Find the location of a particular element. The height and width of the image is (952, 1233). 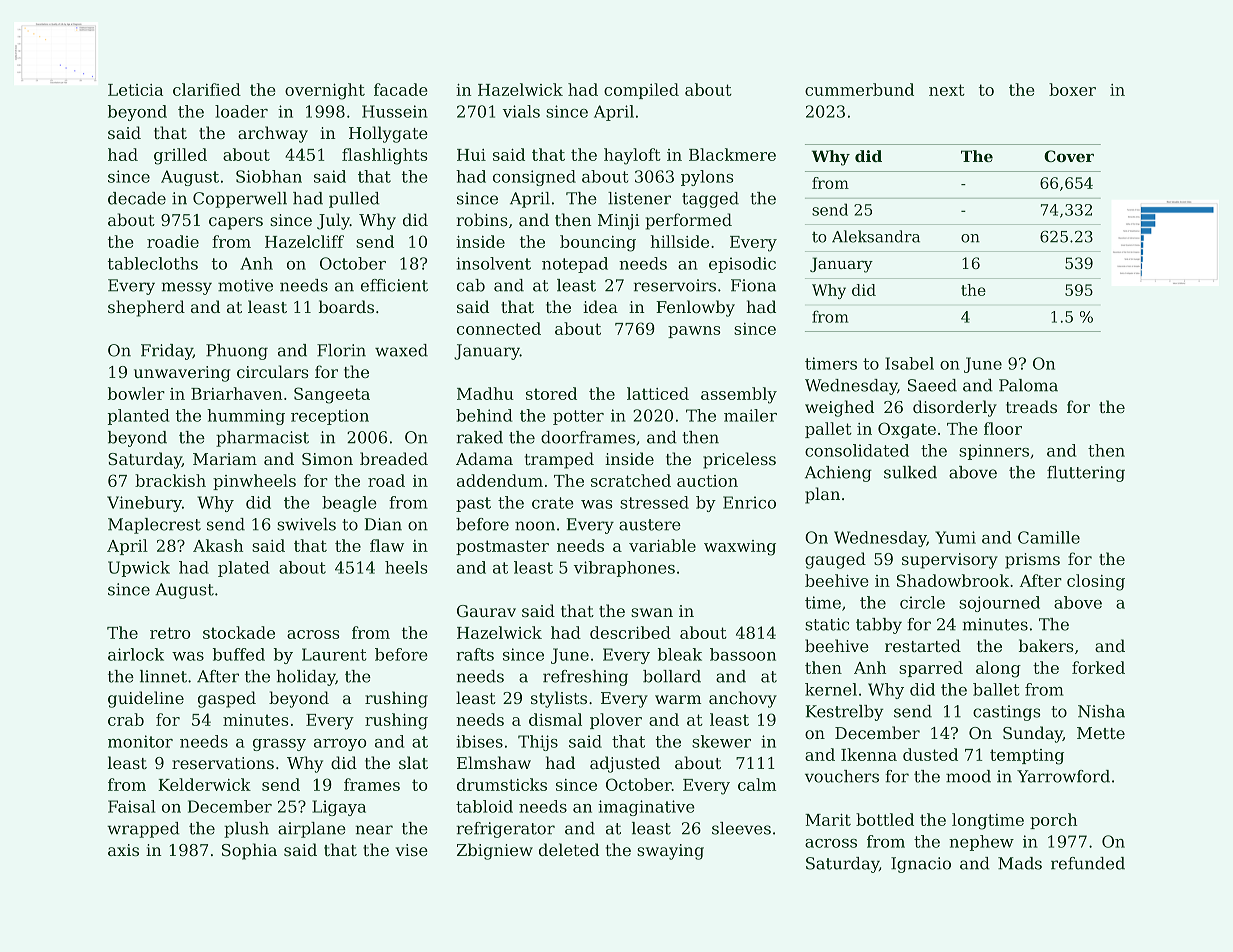

imaginative is located at coordinates (646, 808).
